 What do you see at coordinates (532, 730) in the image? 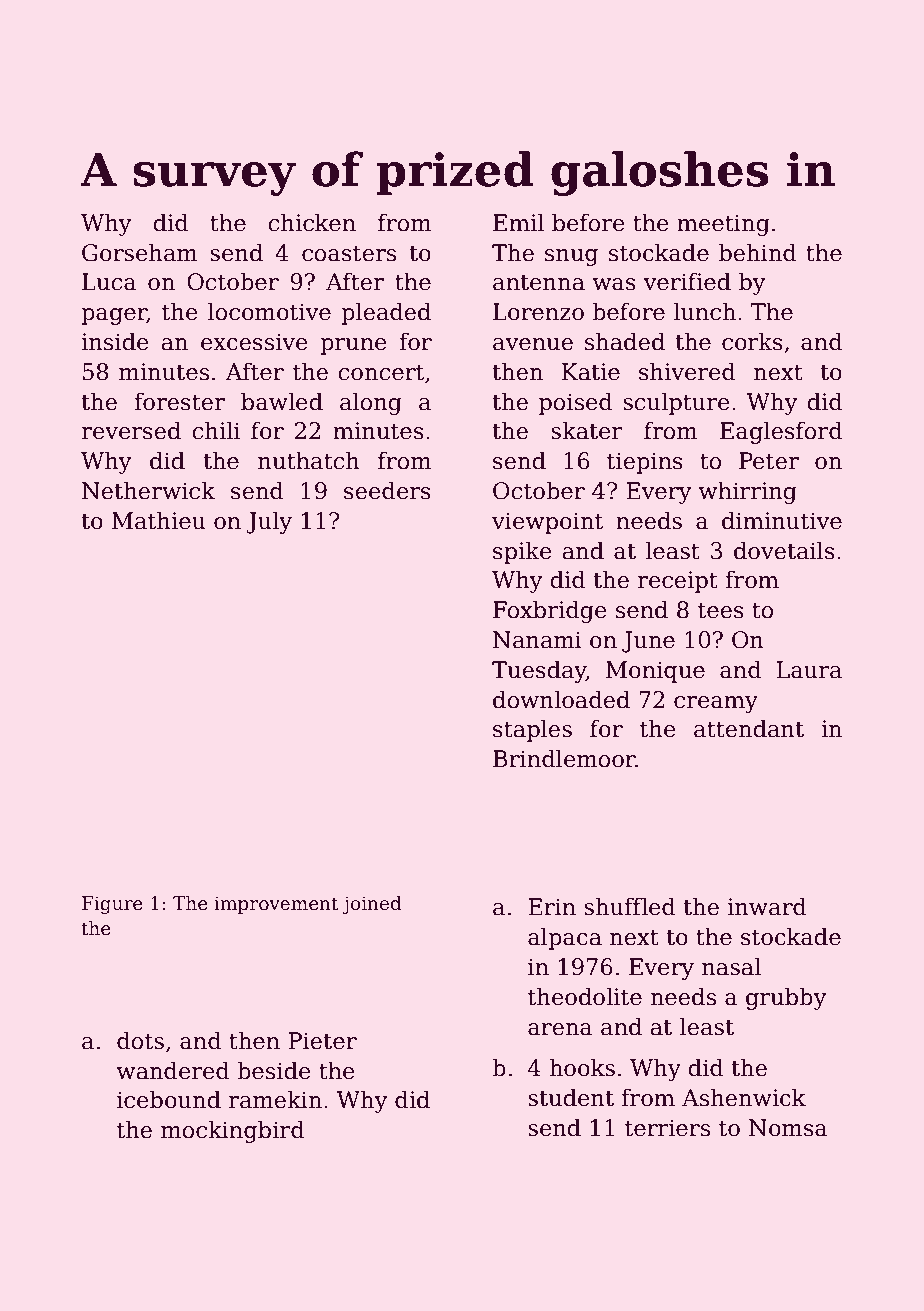
I see `staples` at bounding box center [532, 730].
